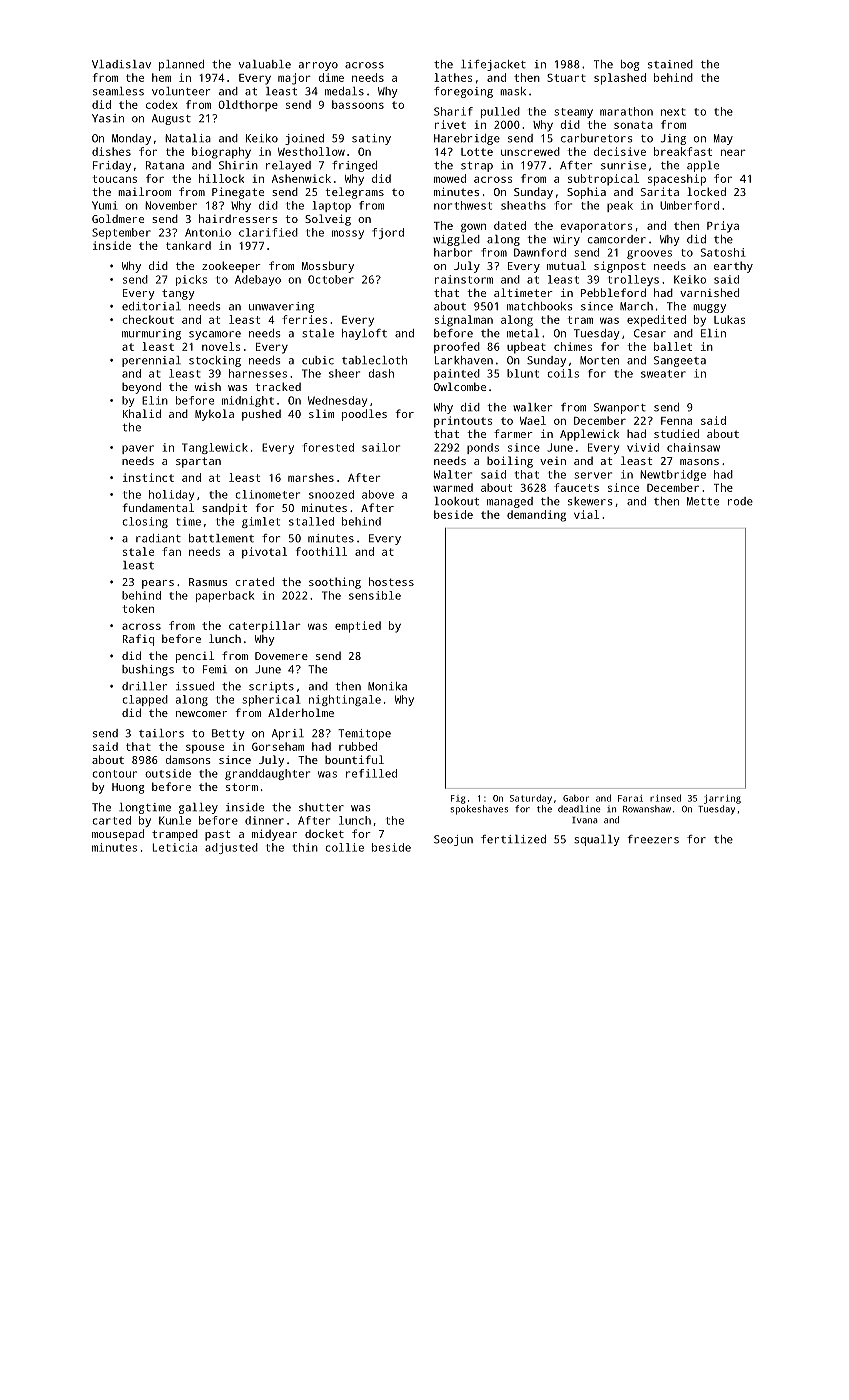 The height and width of the document is (1400, 849). Describe the element at coordinates (457, 348) in the document. I see `proofed` at that location.
